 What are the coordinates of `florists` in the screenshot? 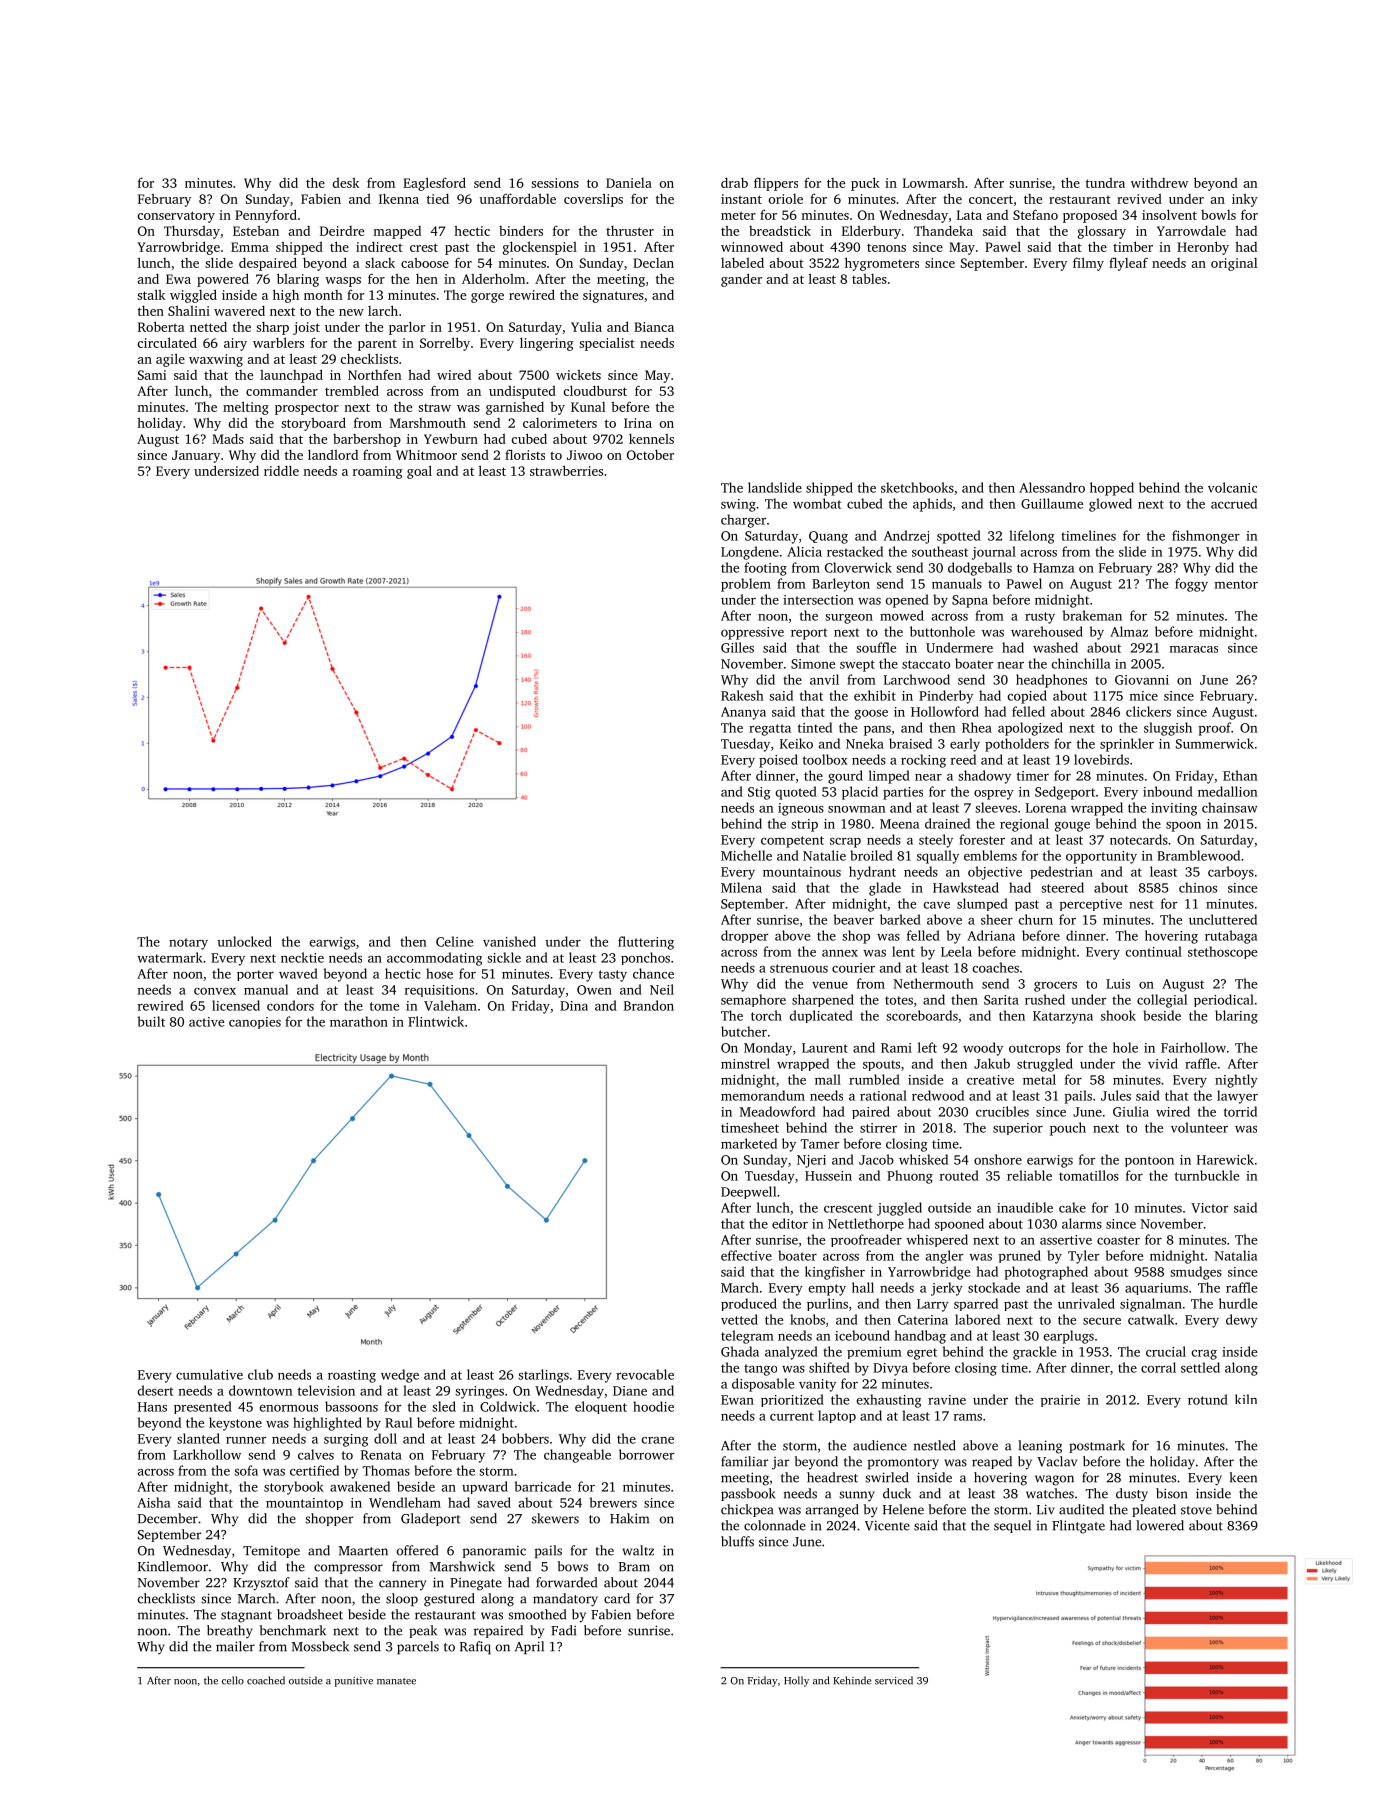 It's located at (525, 454).
